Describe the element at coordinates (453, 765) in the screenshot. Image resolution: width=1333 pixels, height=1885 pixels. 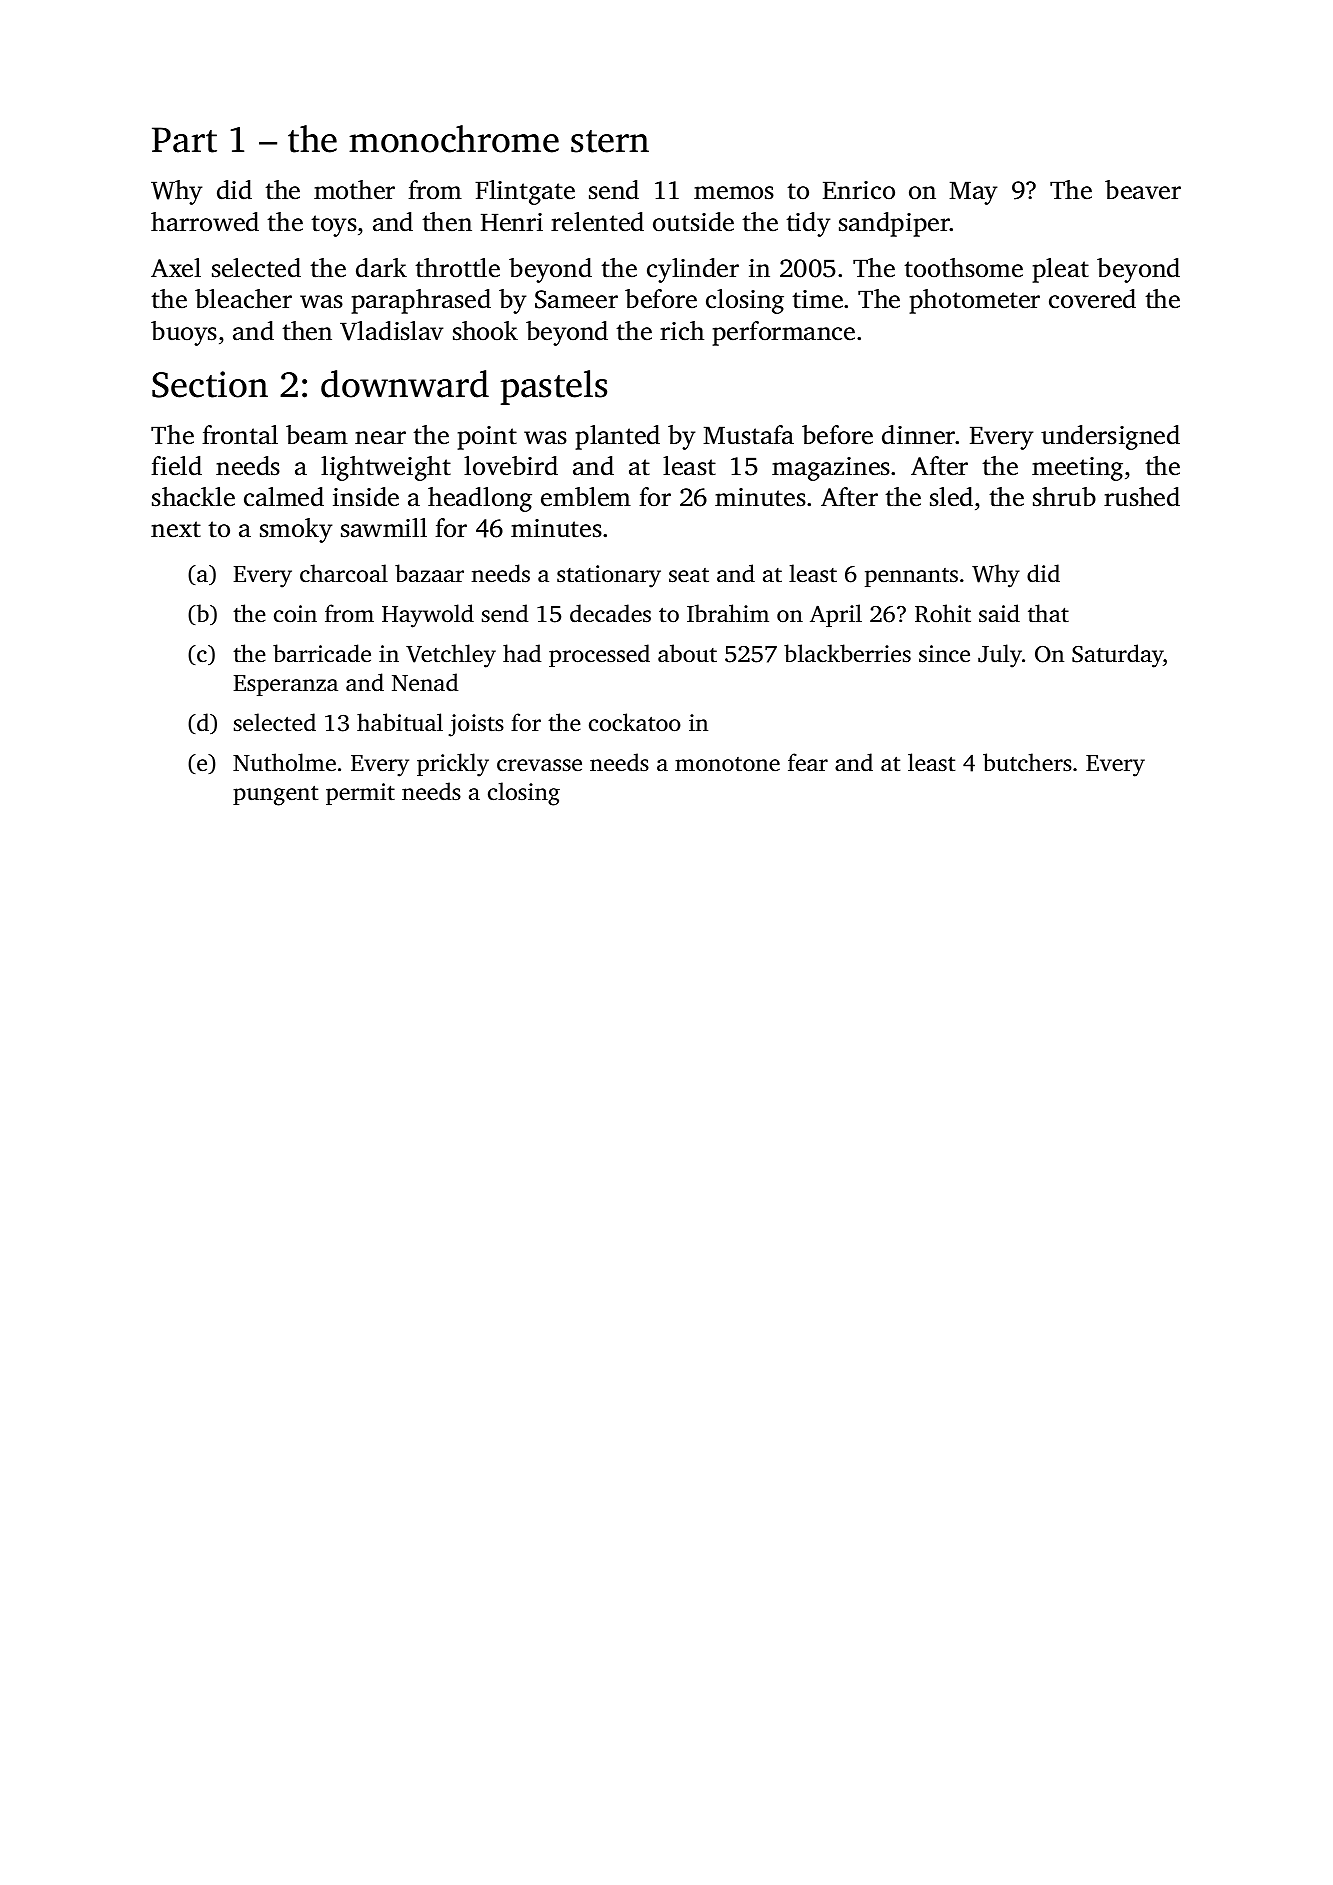
I see `prickly` at that location.
